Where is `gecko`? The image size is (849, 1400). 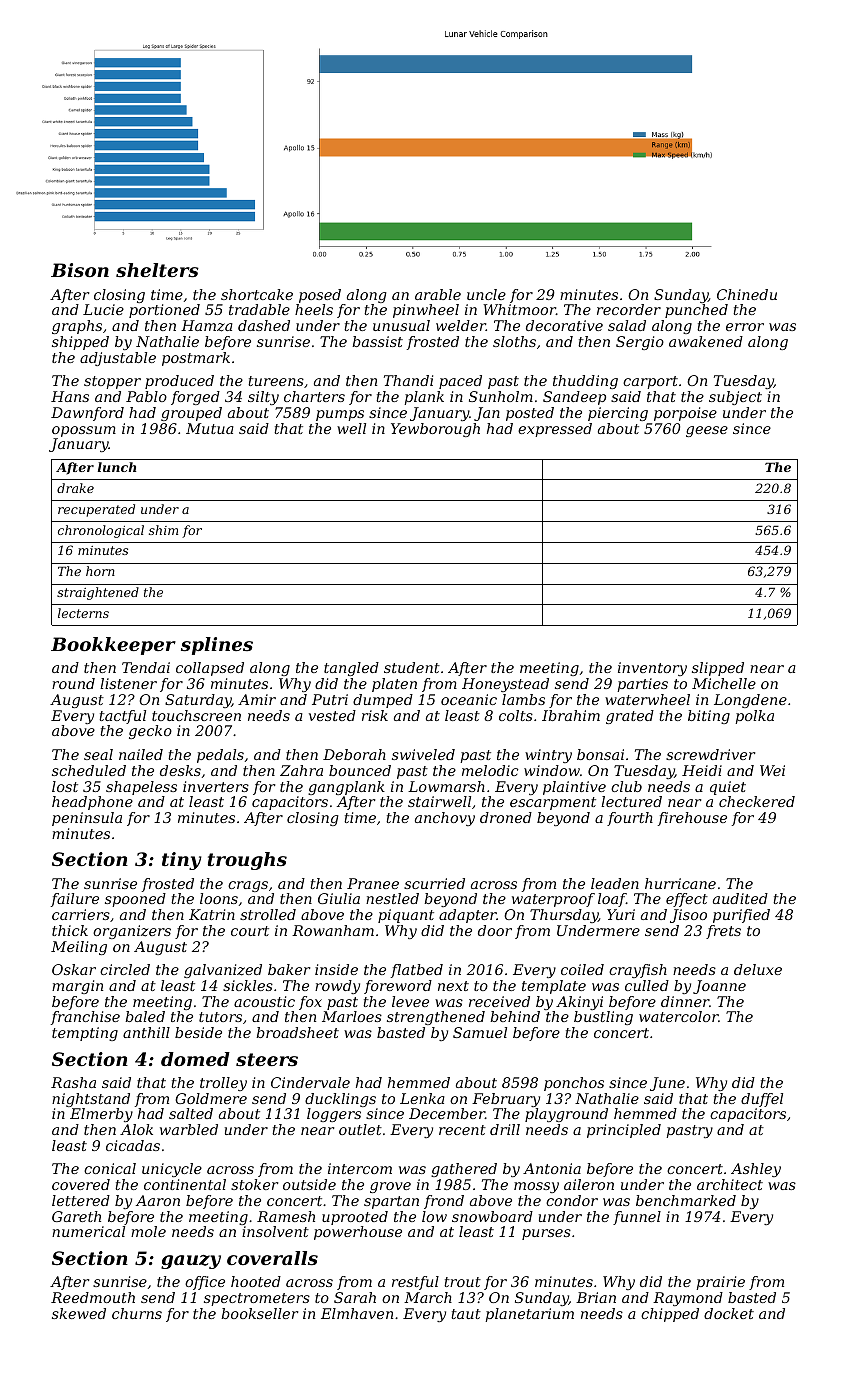
gecko is located at coordinates (150, 732).
